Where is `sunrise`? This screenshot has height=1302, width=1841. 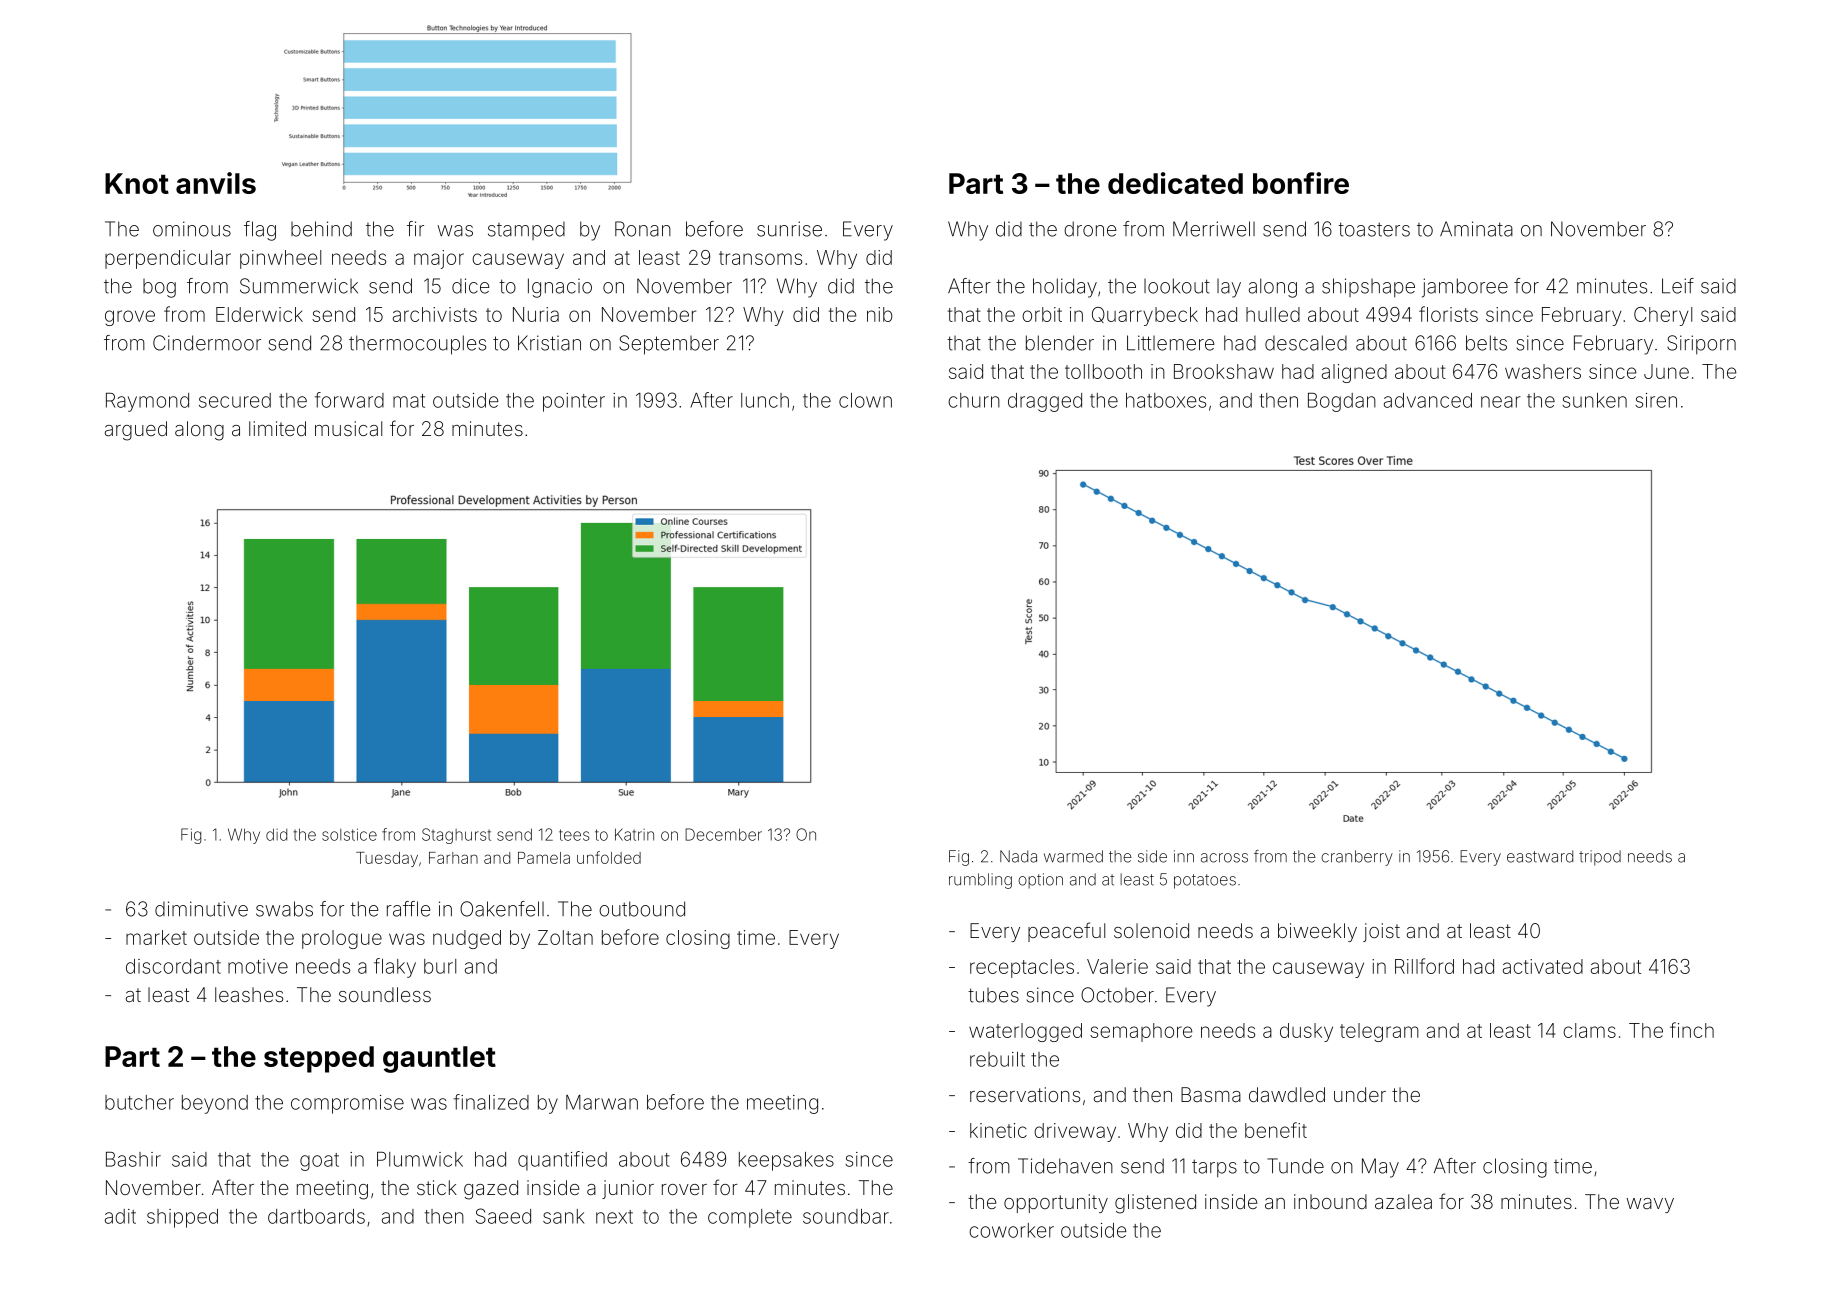
sunrise is located at coordinates (789, 229).
